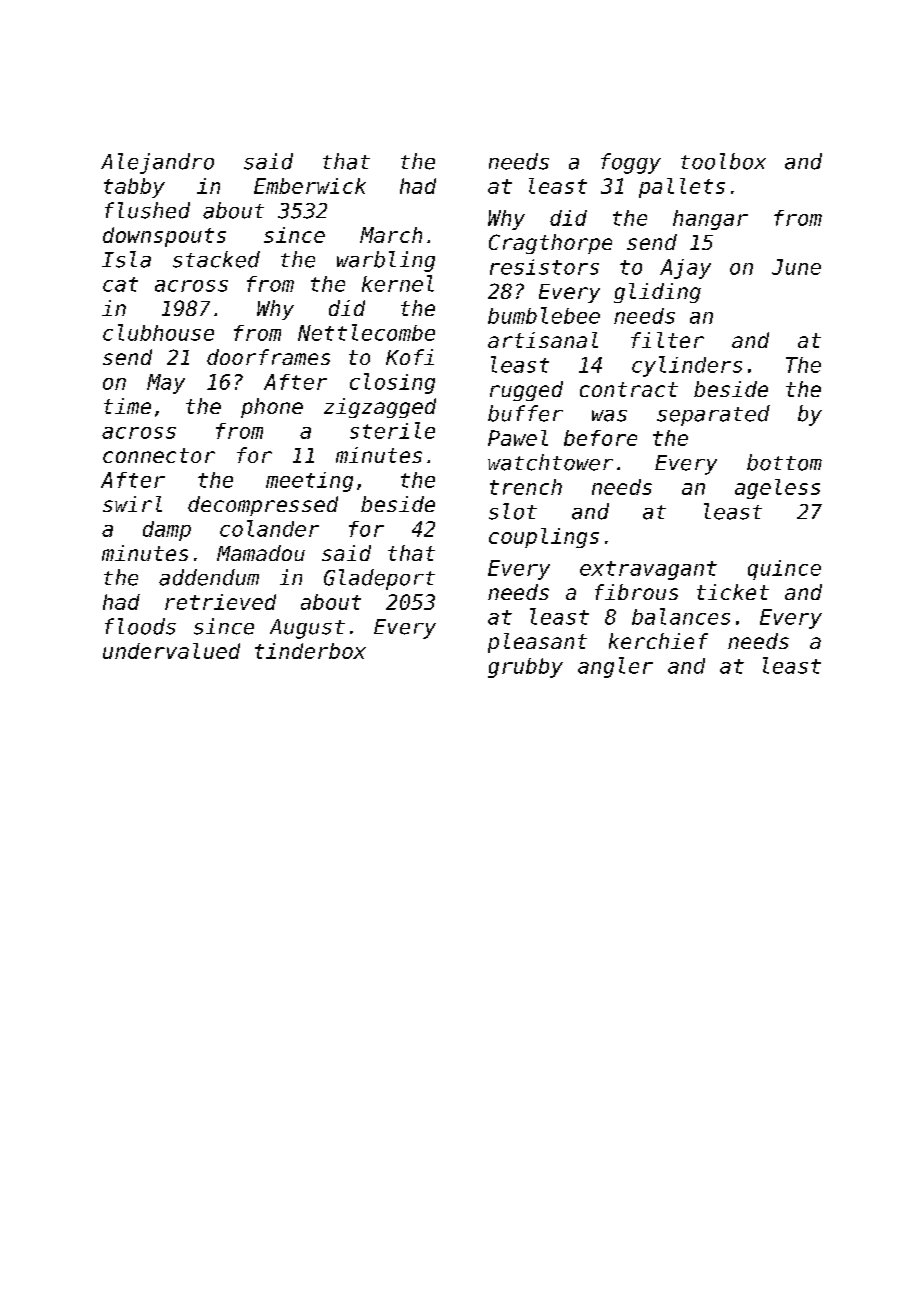  Describe the element at coordinates (525, 668) in the screenshot. I see `grubby` at that location.
